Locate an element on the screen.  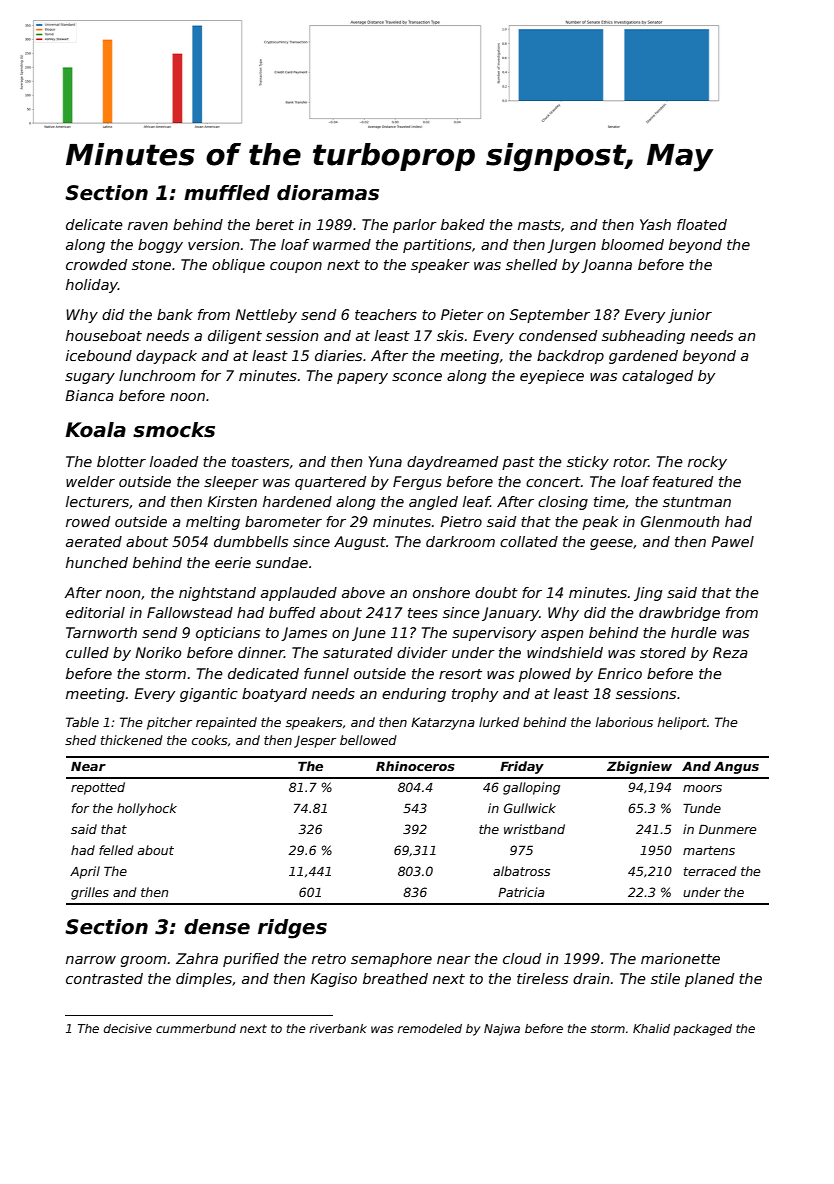
Noriko is located at coordinates (158, 652).
